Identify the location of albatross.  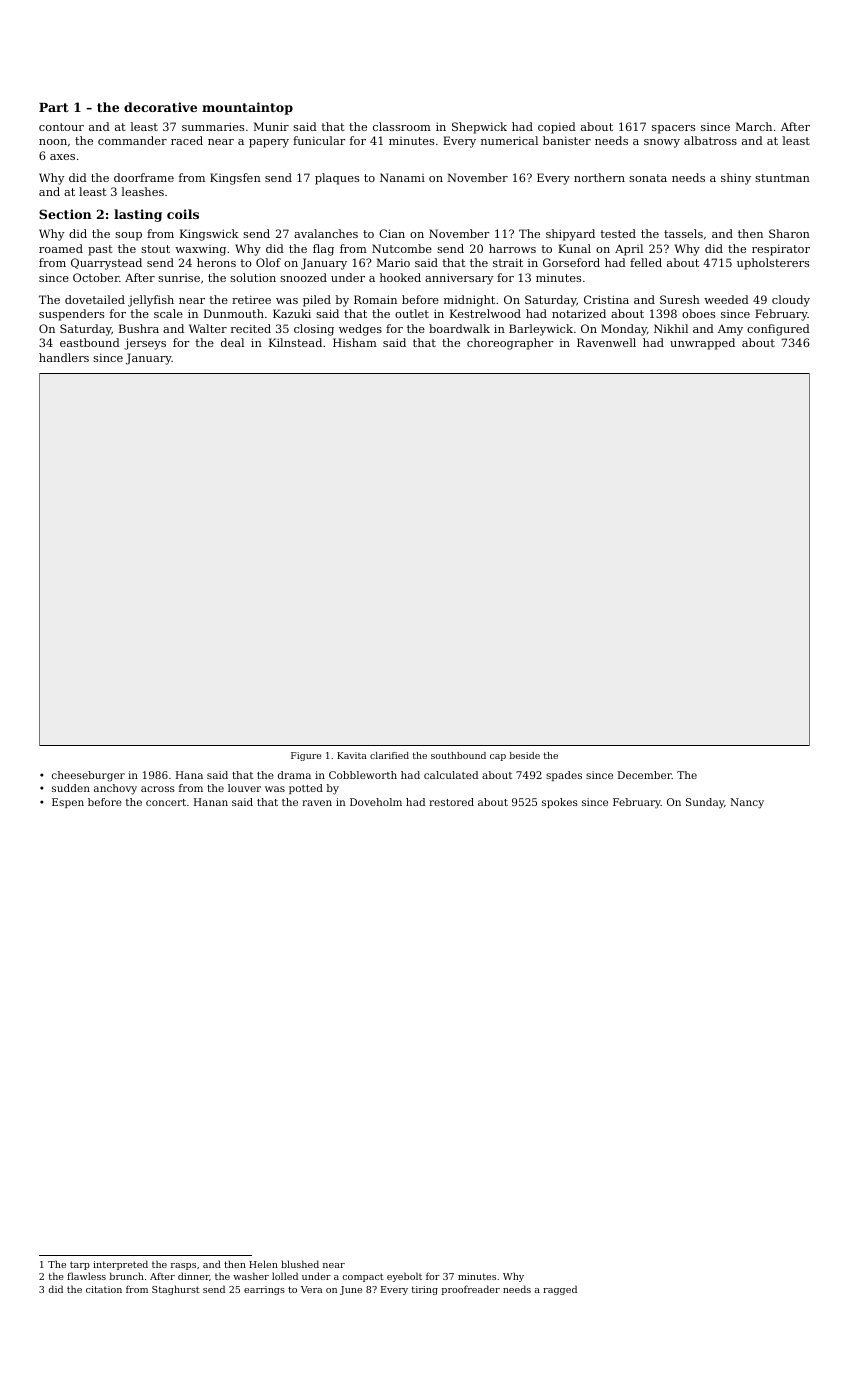
(710, 140).
